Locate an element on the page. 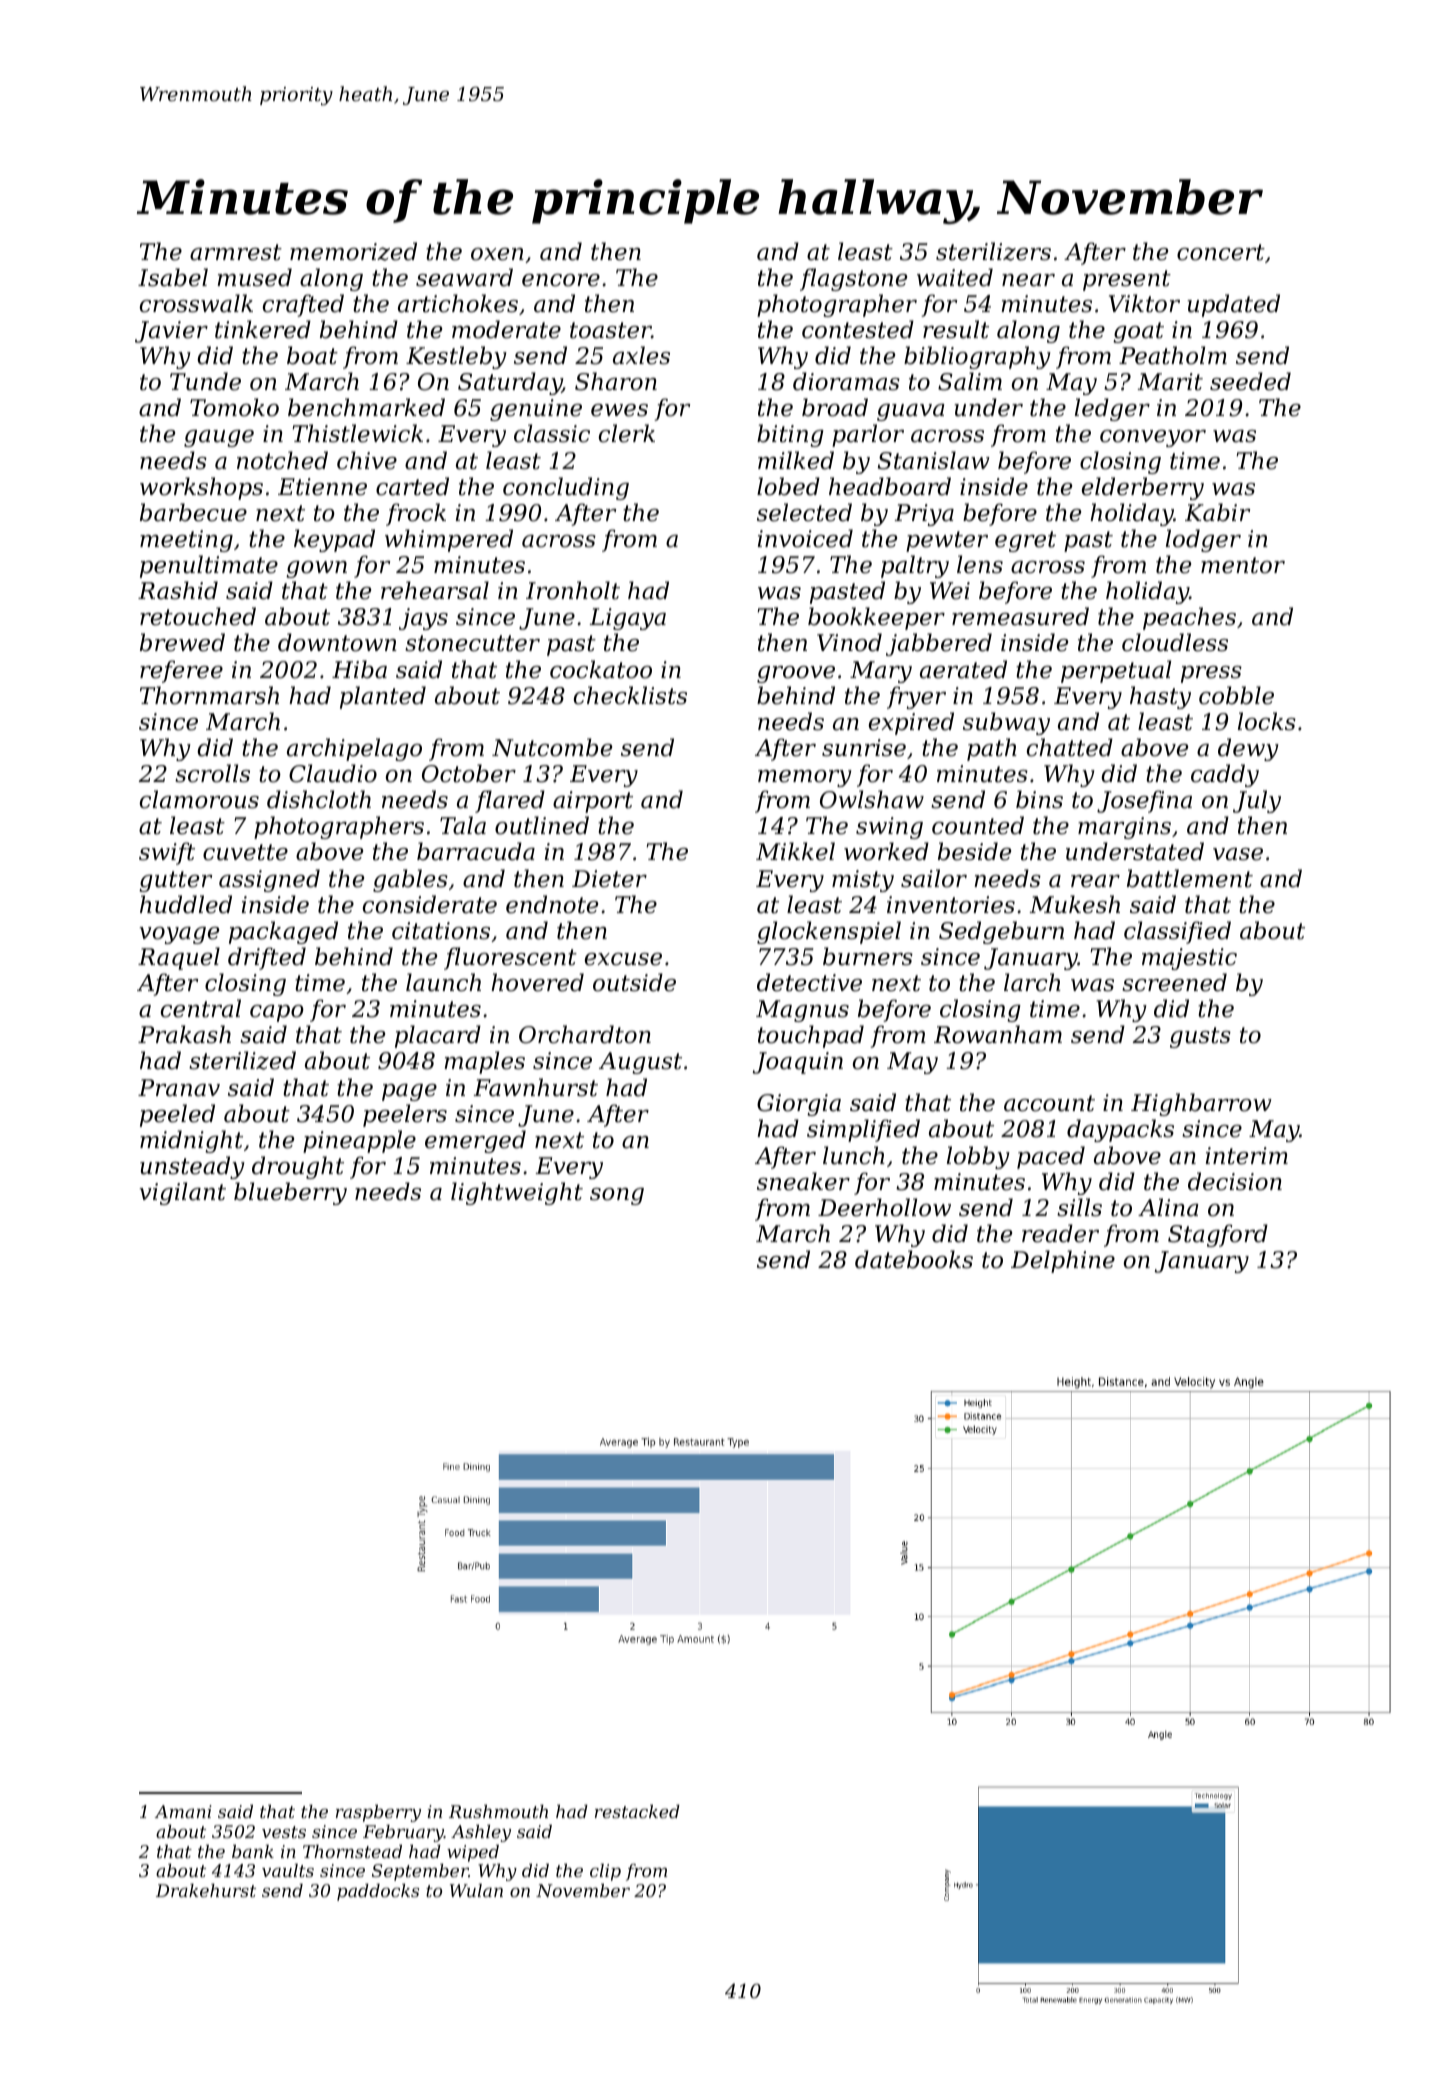 The height and width of the image is (2100, 1450). armrest is located at coordinates (236, 252).
